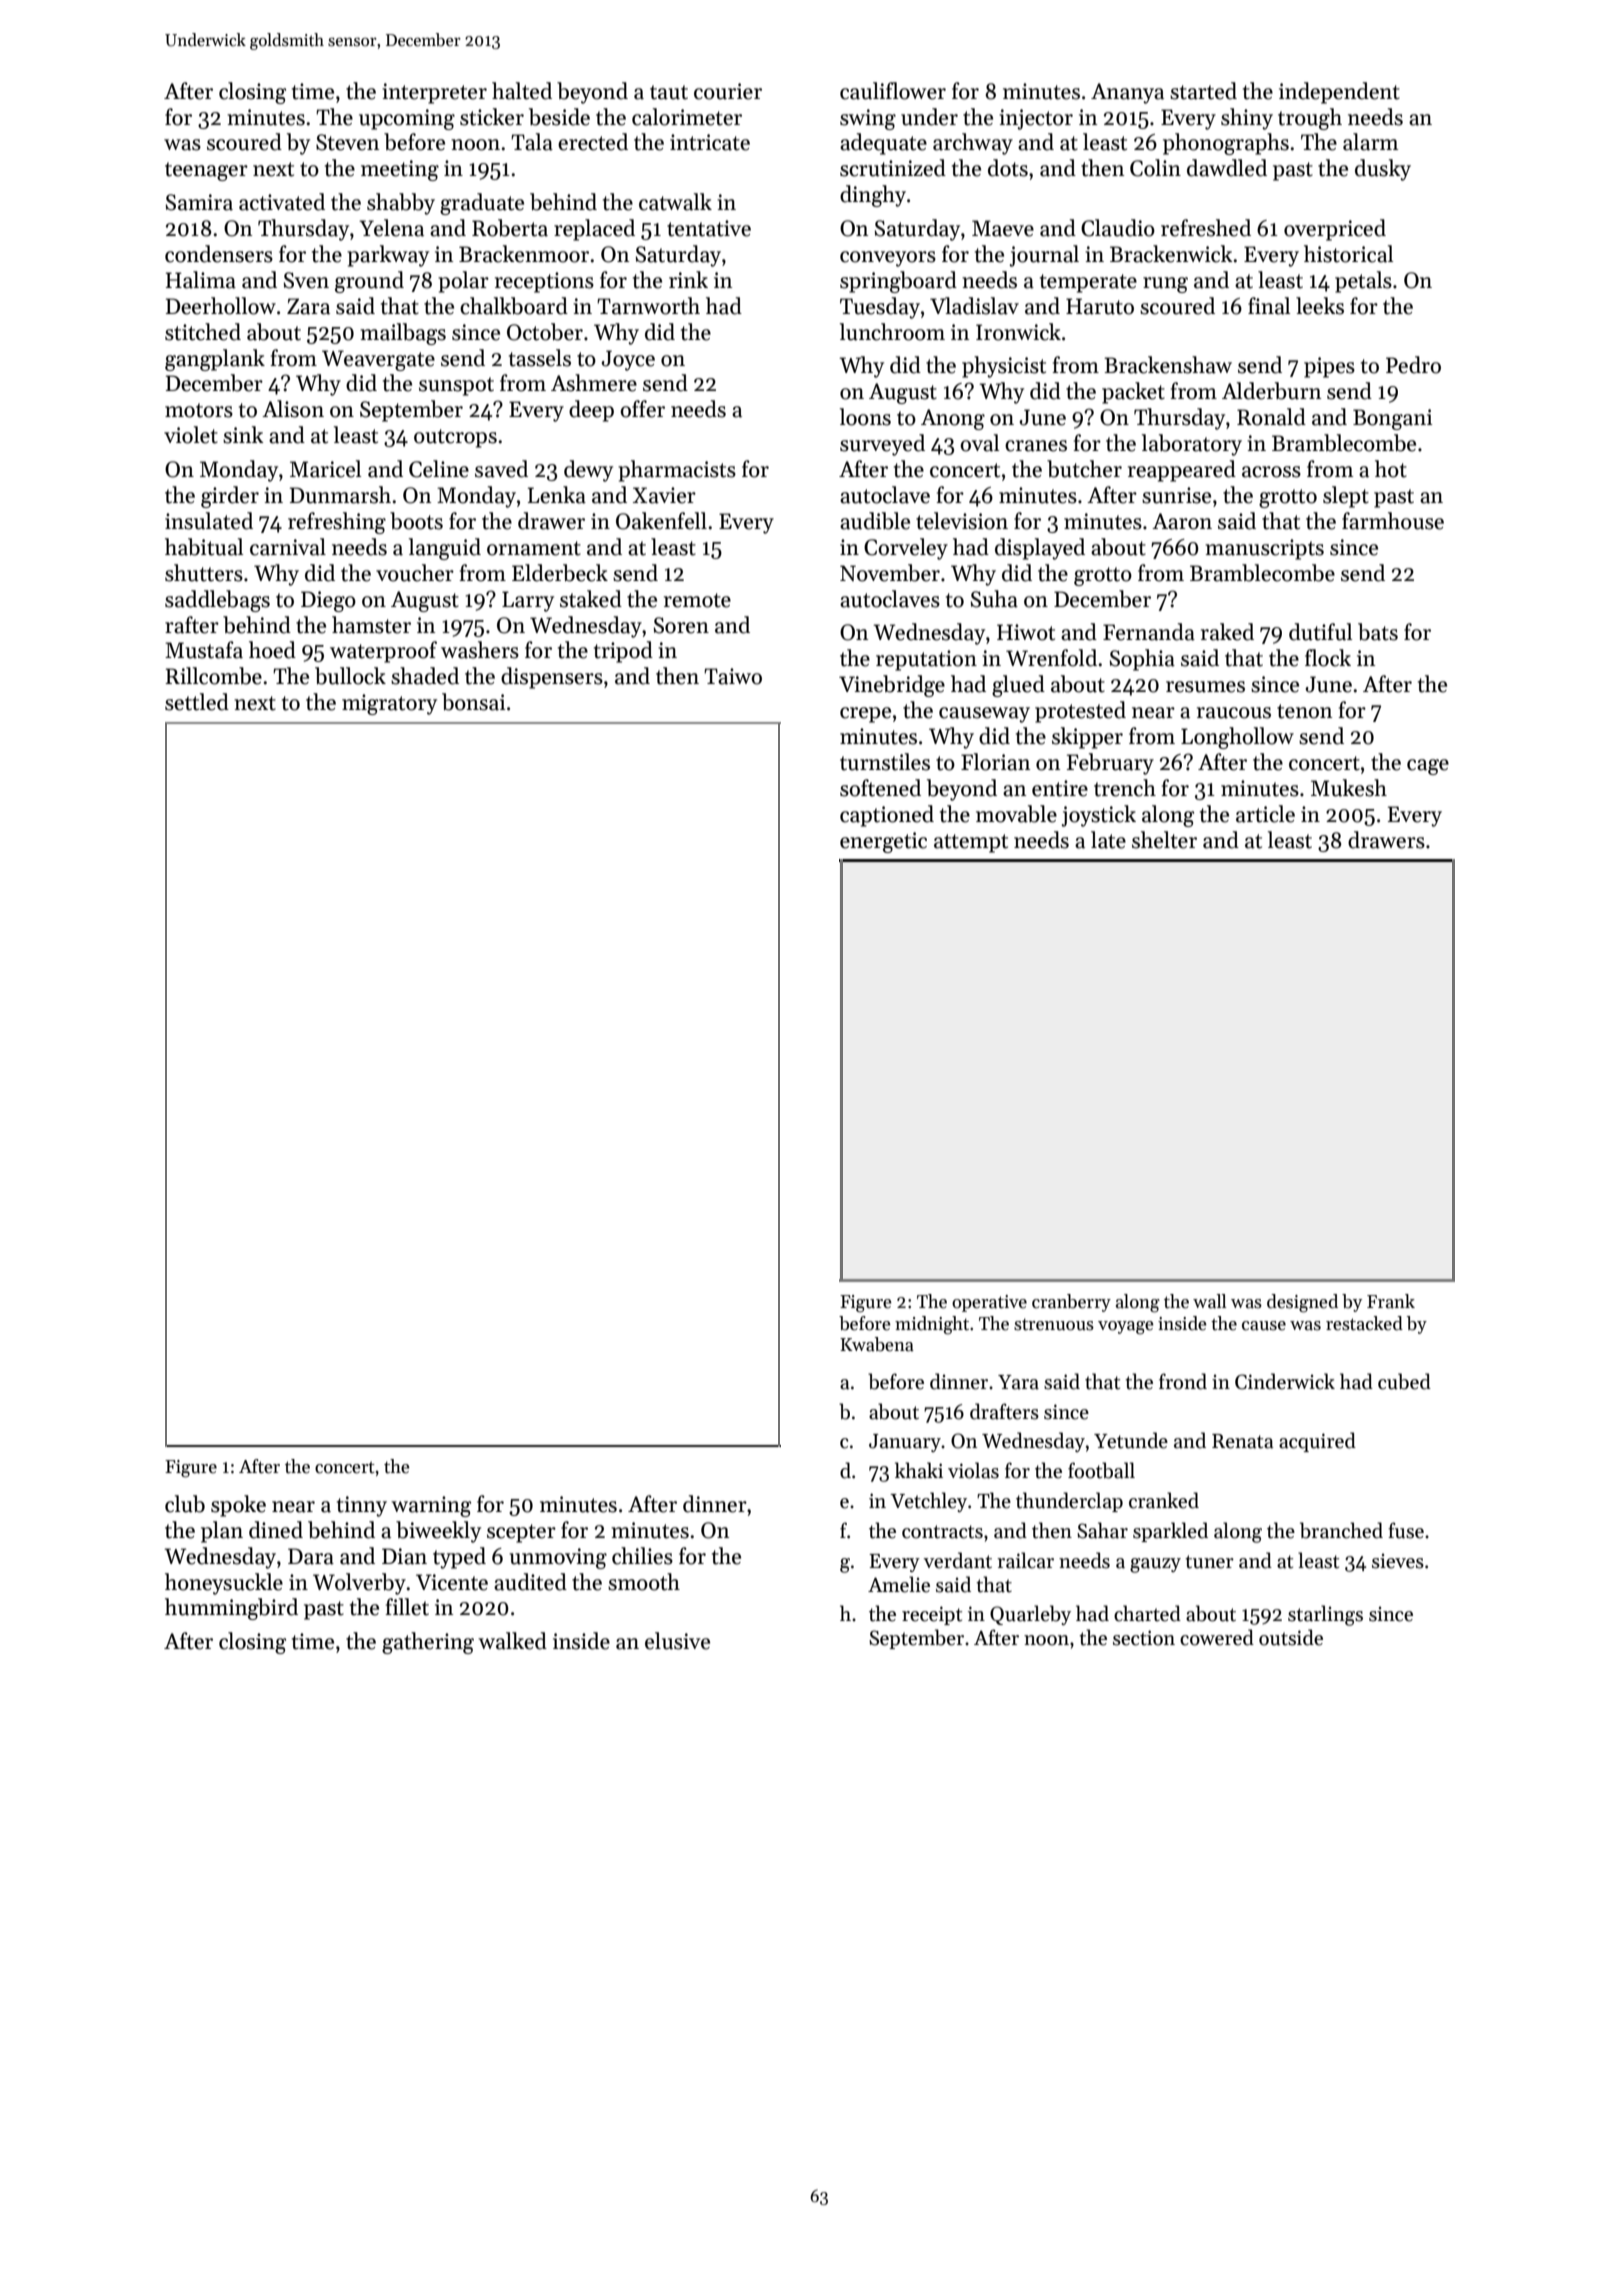 The width and height of the screenshot is (1620, 2292). Describe the element at coordinates (932, 1325) in the screenshot. I see `midnight` at that location.
